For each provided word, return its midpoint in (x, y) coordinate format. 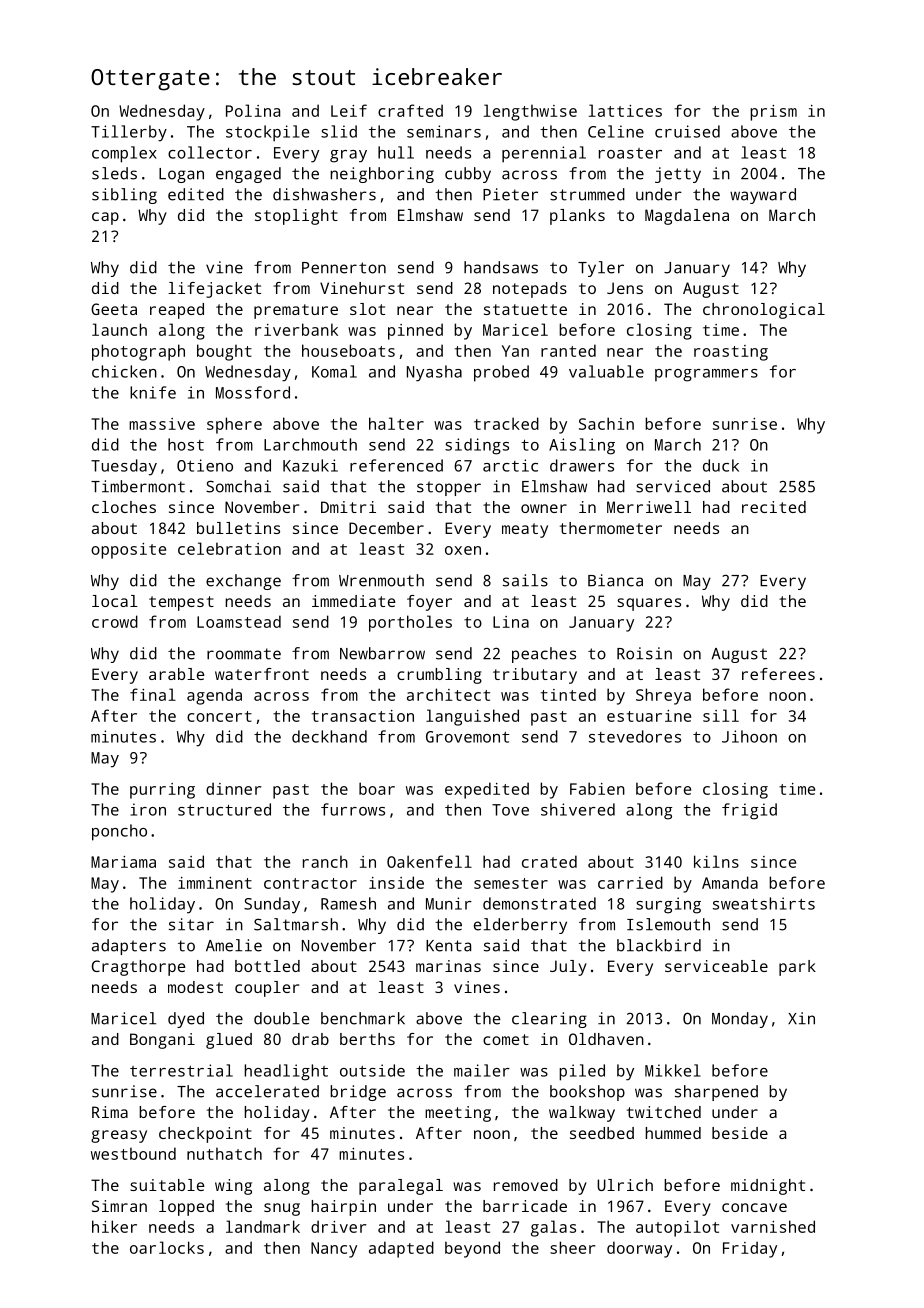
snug (282, 1209)
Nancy (334, 1250)
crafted (410, 110)
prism (773, 113)
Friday (750, 1249)
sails (525, 580)
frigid (749, 811)
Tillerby (129, 133)
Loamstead (239, 621)
